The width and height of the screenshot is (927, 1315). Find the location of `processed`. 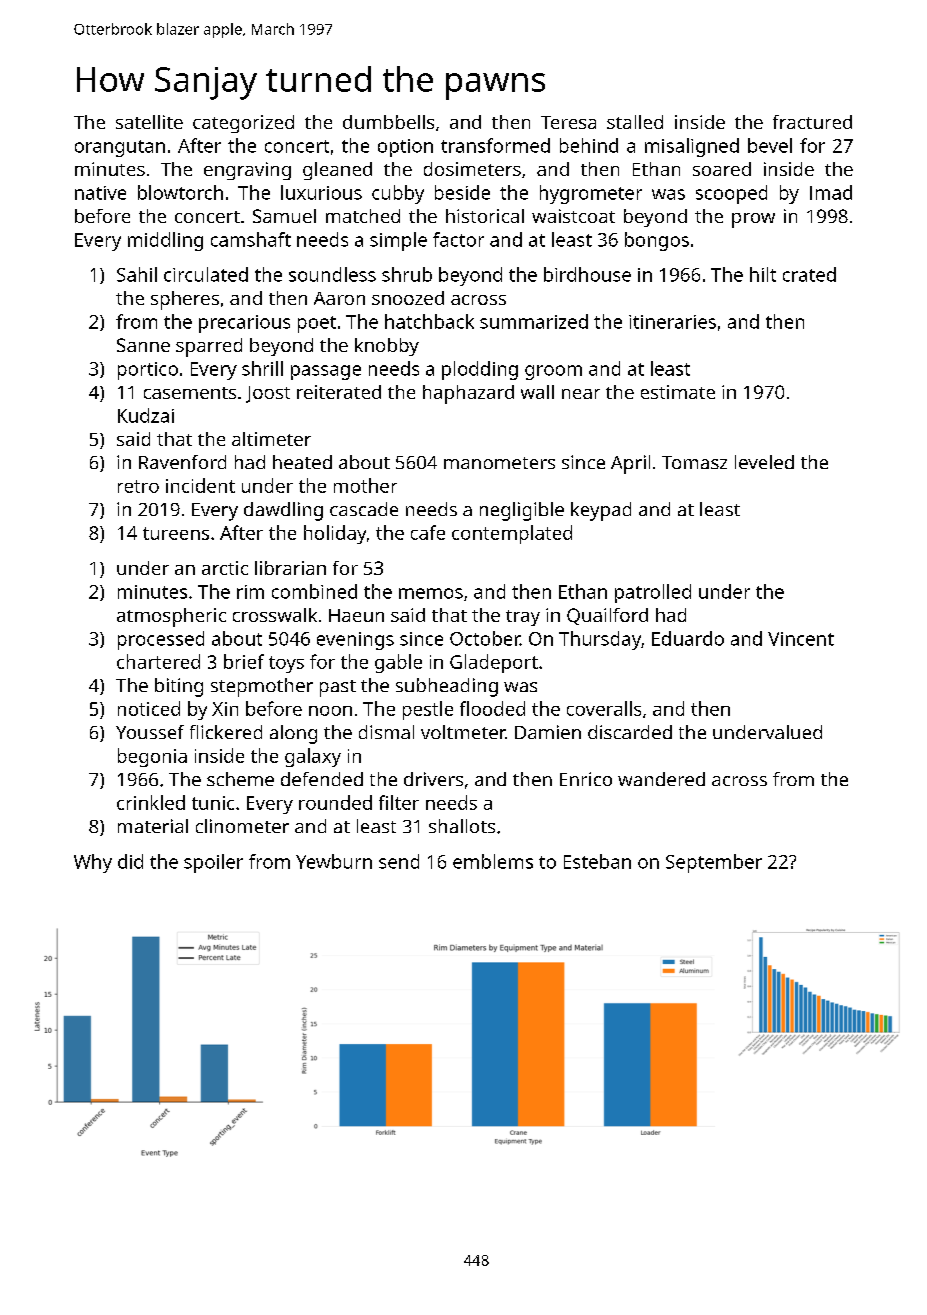

processed is located at coordinates (161, 640).
